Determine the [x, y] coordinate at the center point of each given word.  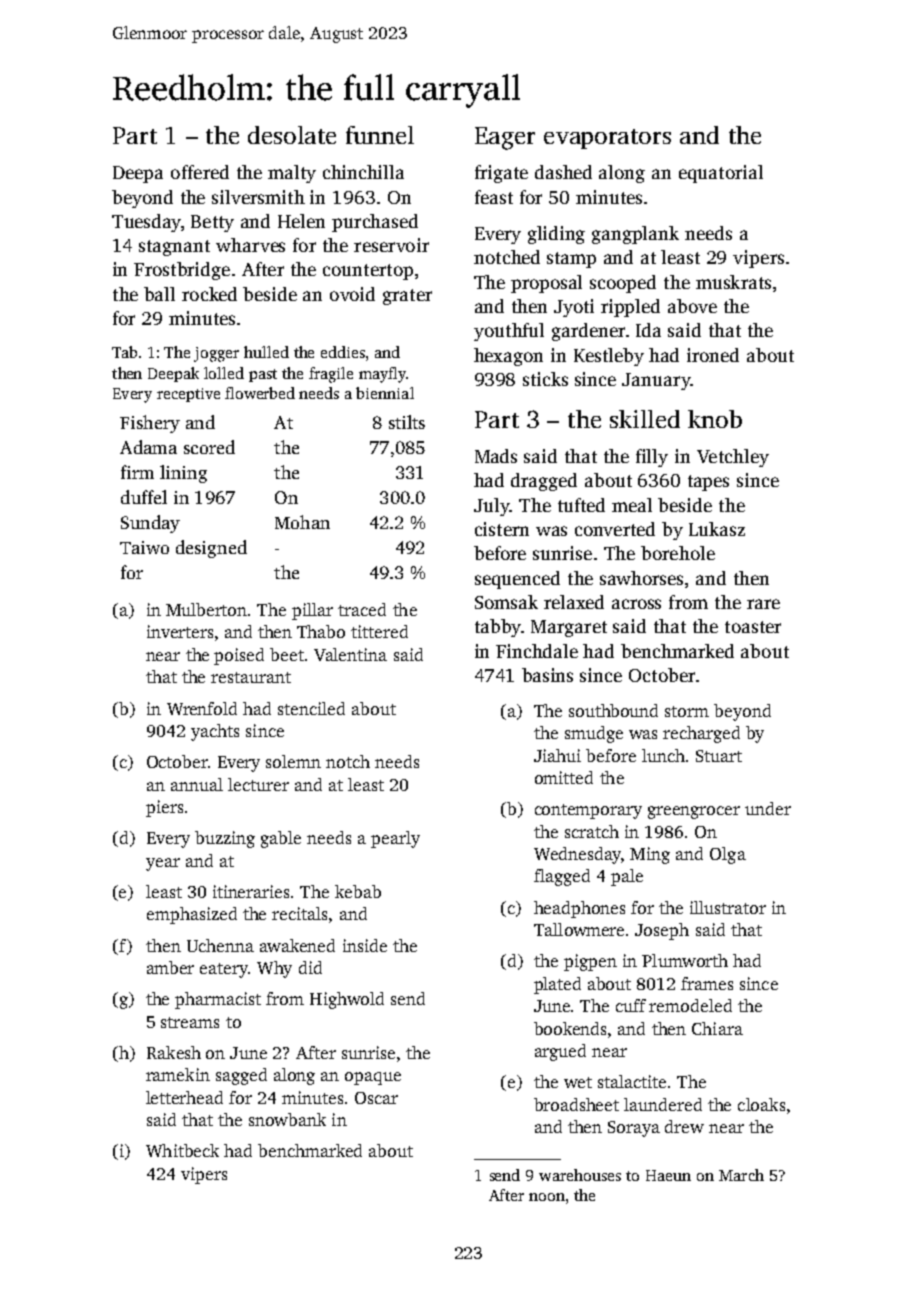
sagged [241, 1076]
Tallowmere [579, 929]
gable [281, 839]
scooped [623, 284]
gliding [556, 235]
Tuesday [146, 223]
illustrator [728, 907]
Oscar [376, 1098]
